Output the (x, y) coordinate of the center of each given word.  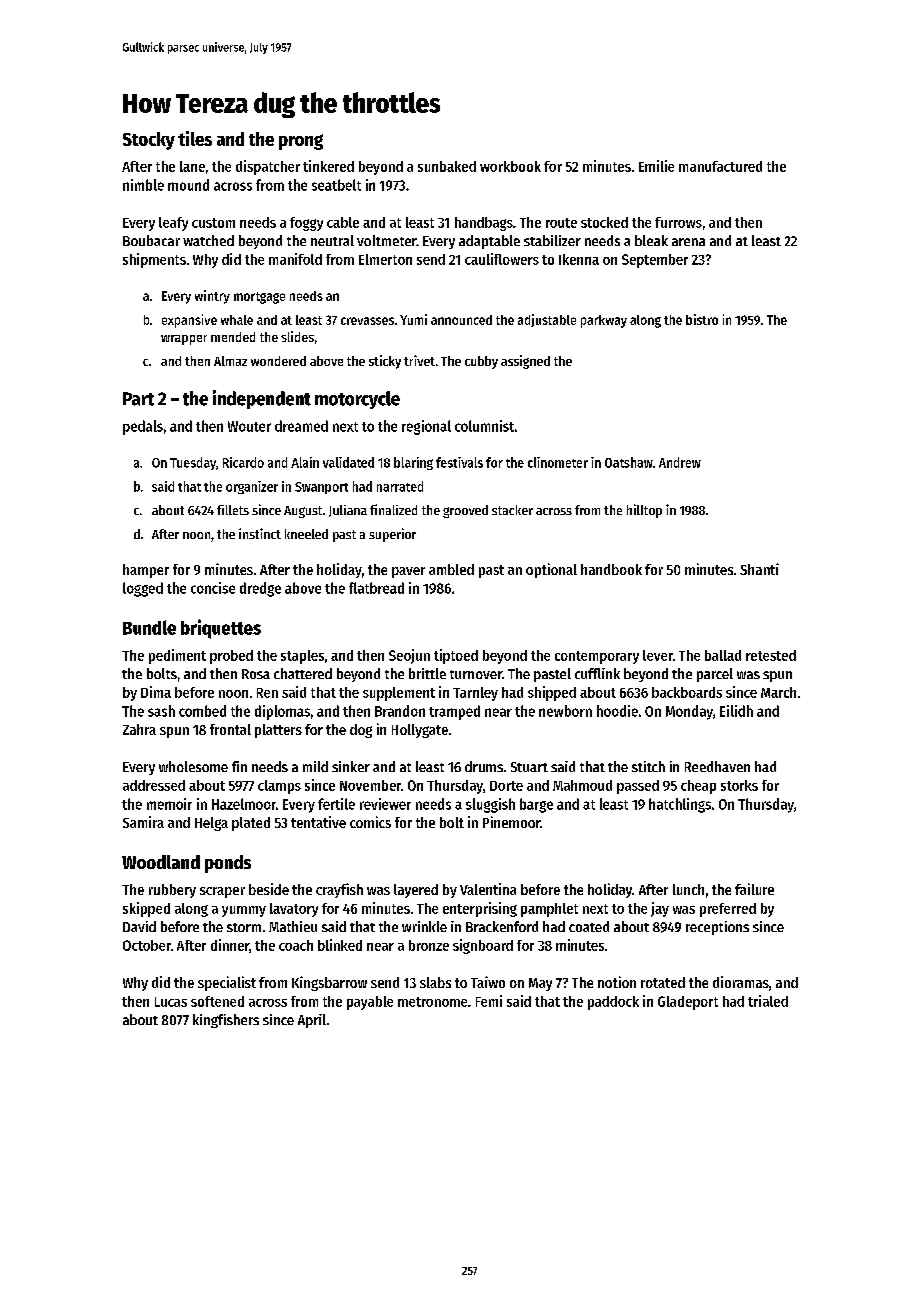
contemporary (597, 657)
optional (551, 570)
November (370, 785)
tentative (318, 822)
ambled (451, 569)
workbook (510, 166)
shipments (154, 260)
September (655, 261)
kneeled (306, 534)
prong (301, 142)
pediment (177, 656)
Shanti (759, 569)
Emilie (656, 166)
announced (461, 320)
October (147, 945)
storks (739, 785)
